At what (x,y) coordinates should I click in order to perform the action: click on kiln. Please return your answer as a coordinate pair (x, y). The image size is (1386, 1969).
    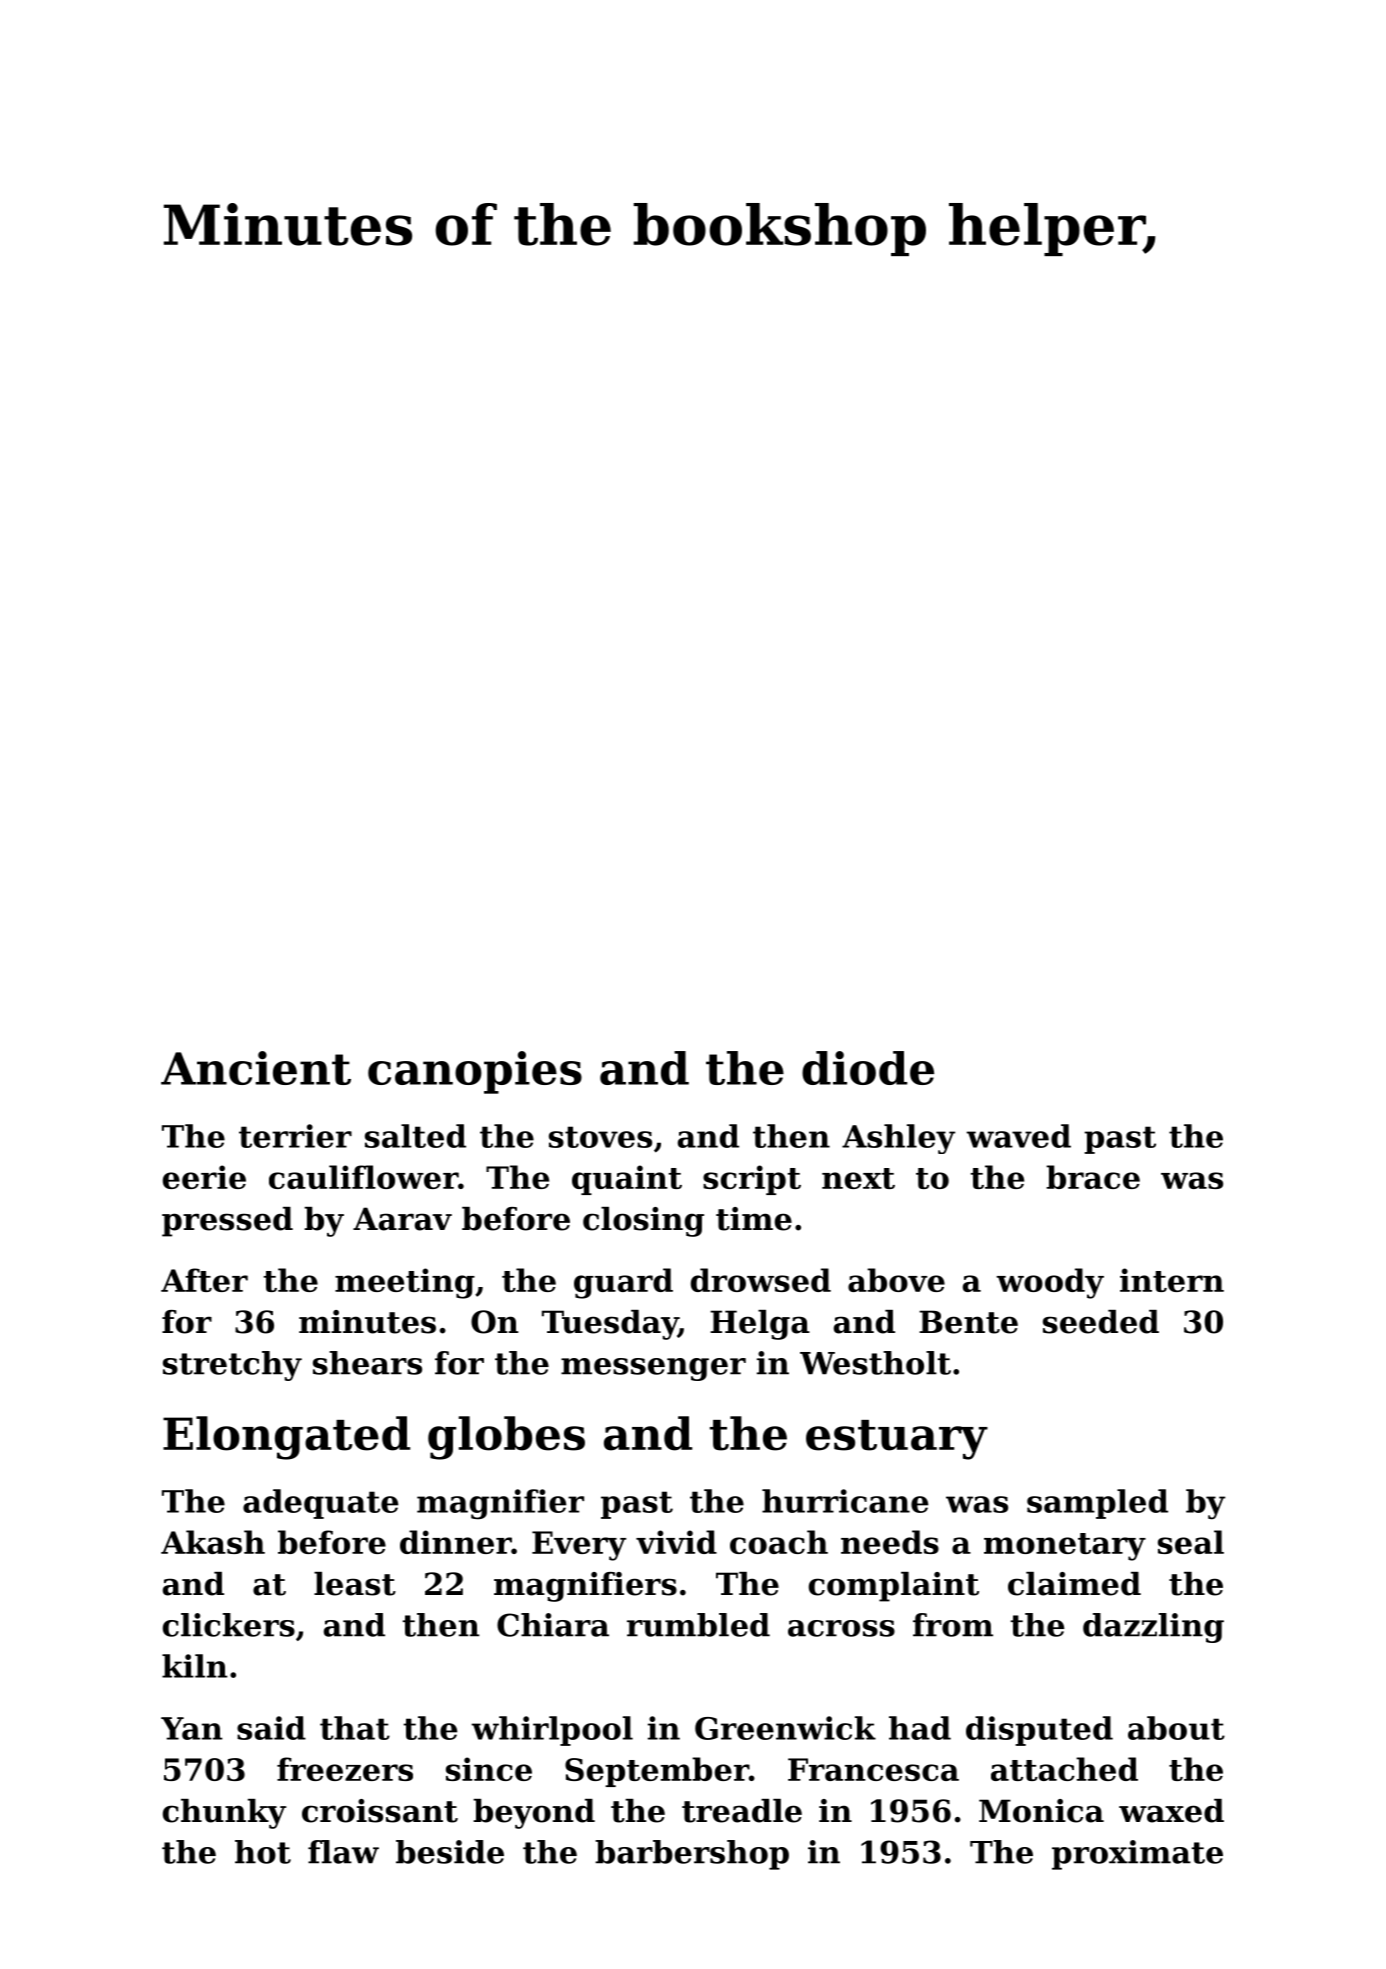
    Looking at the image, I should click on (195, 1666).
